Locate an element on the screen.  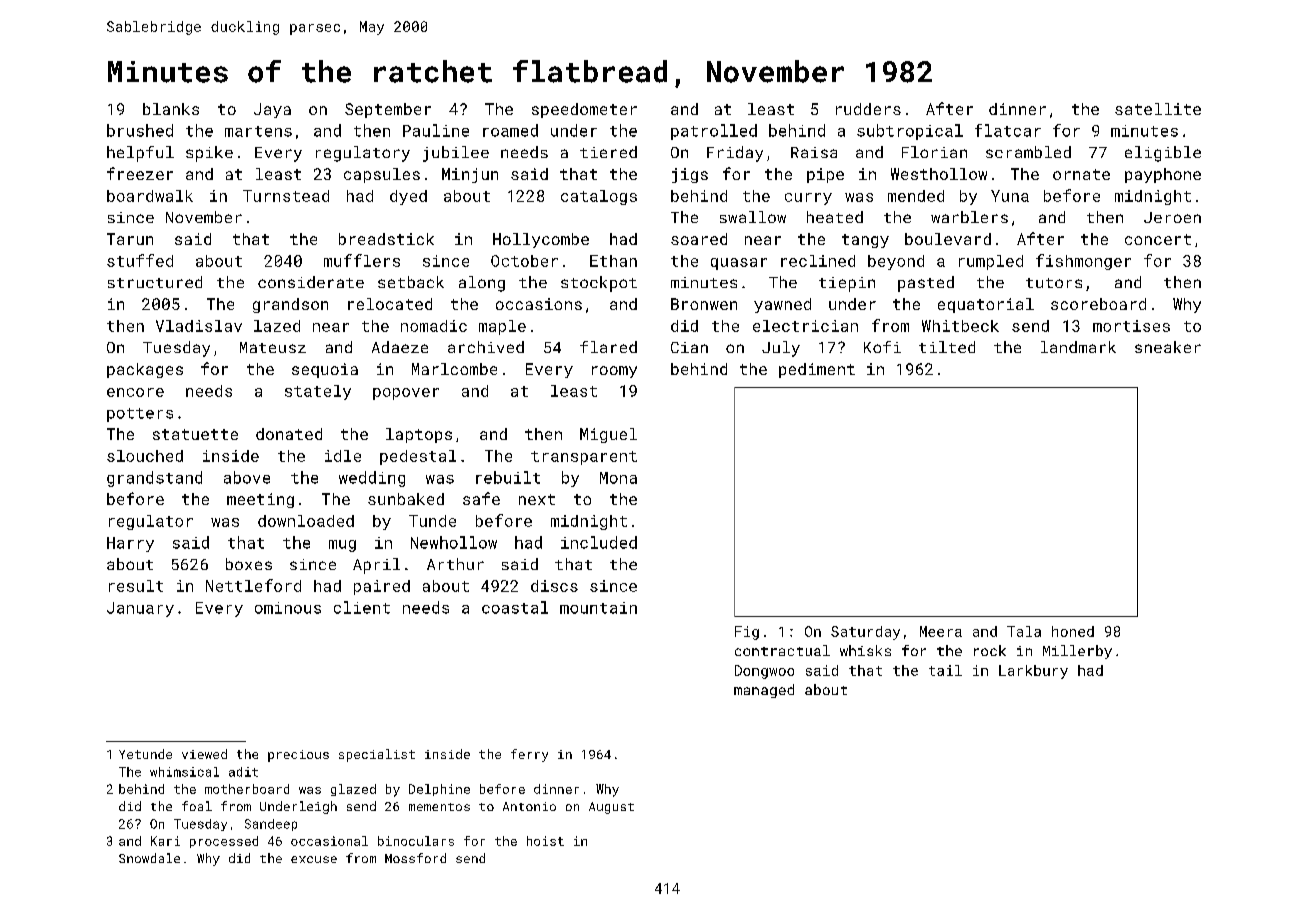
jubilee is located at coordinates (456, 154).
